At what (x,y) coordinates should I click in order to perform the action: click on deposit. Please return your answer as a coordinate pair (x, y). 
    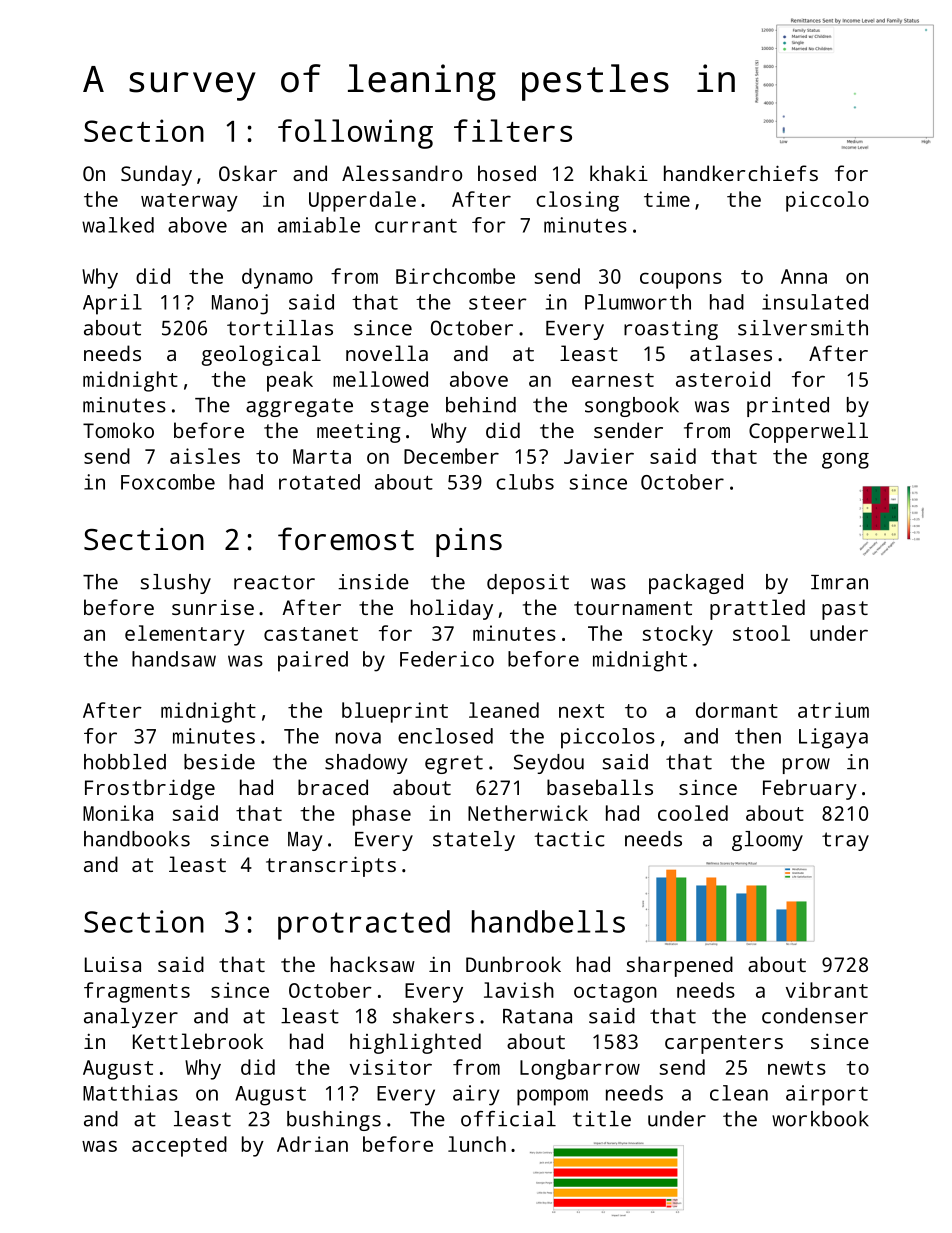
    Looking at the image, I should click on (528, 584).
